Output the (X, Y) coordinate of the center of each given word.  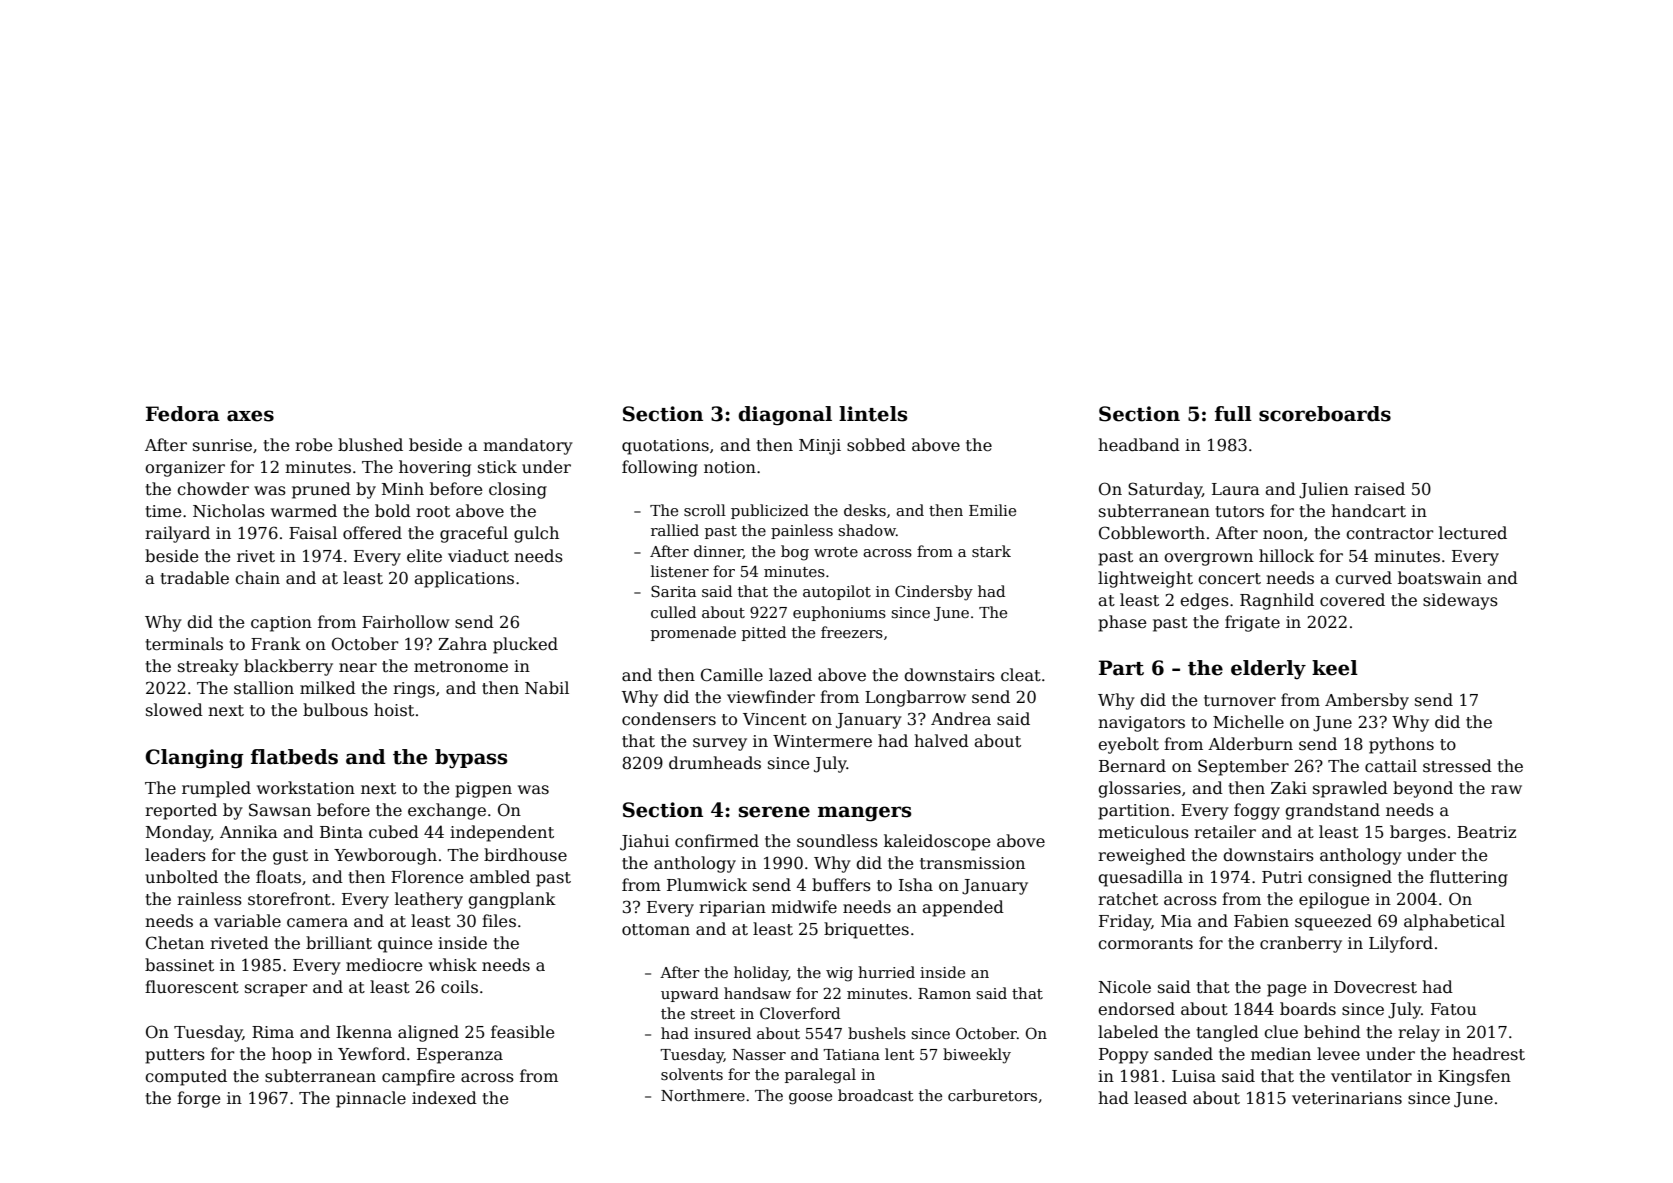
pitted (764, 633)
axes (250, 416)
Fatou (1454, 1009)
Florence (427, 877)
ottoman (656, 930)
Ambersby (1367, 701)
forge (198, 1099)
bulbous (335, 709)
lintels (873, 414)
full (1233, 414)
